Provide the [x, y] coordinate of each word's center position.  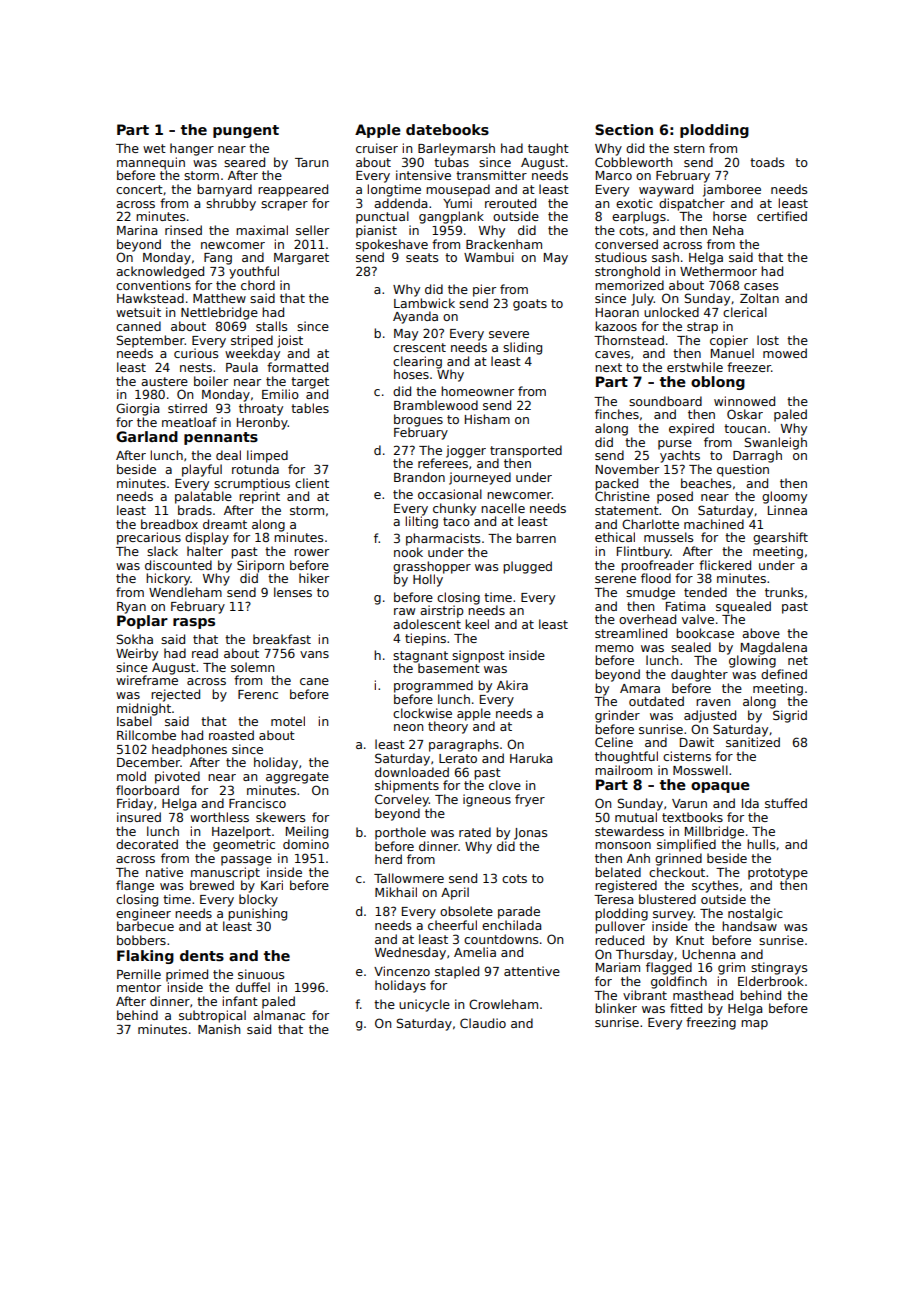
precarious [149, 538]
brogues [418, 420]
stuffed [786, 803]
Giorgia [137, 409]
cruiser [377, 148]
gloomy [784, 497]
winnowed [744, 401]
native [164, 872]
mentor [139, 987]
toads [767, 162]
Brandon [419, 477]
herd [388, 859]
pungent [246, 131]
